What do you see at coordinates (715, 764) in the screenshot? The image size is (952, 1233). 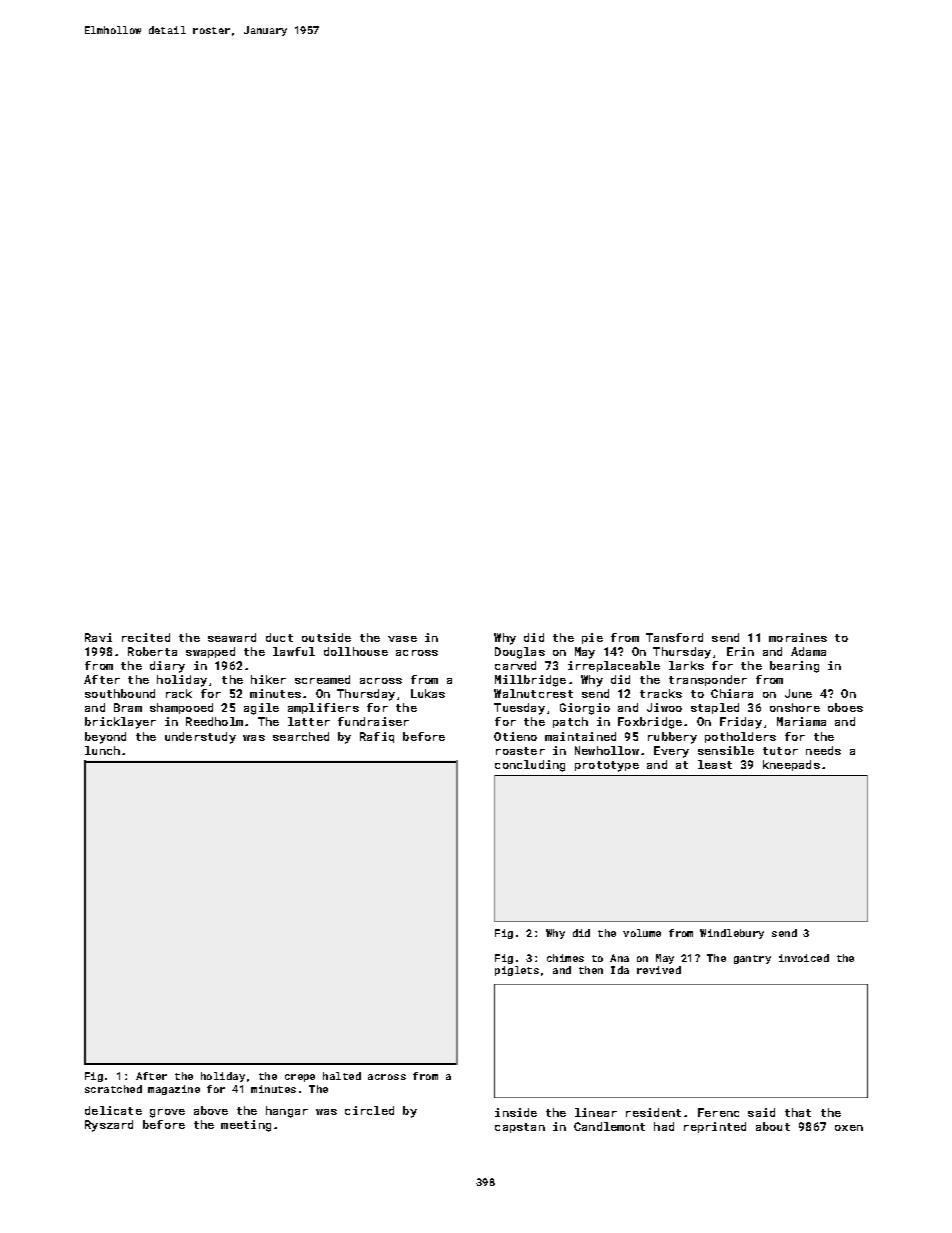 I see `least` at bounding box center [715, 764].
